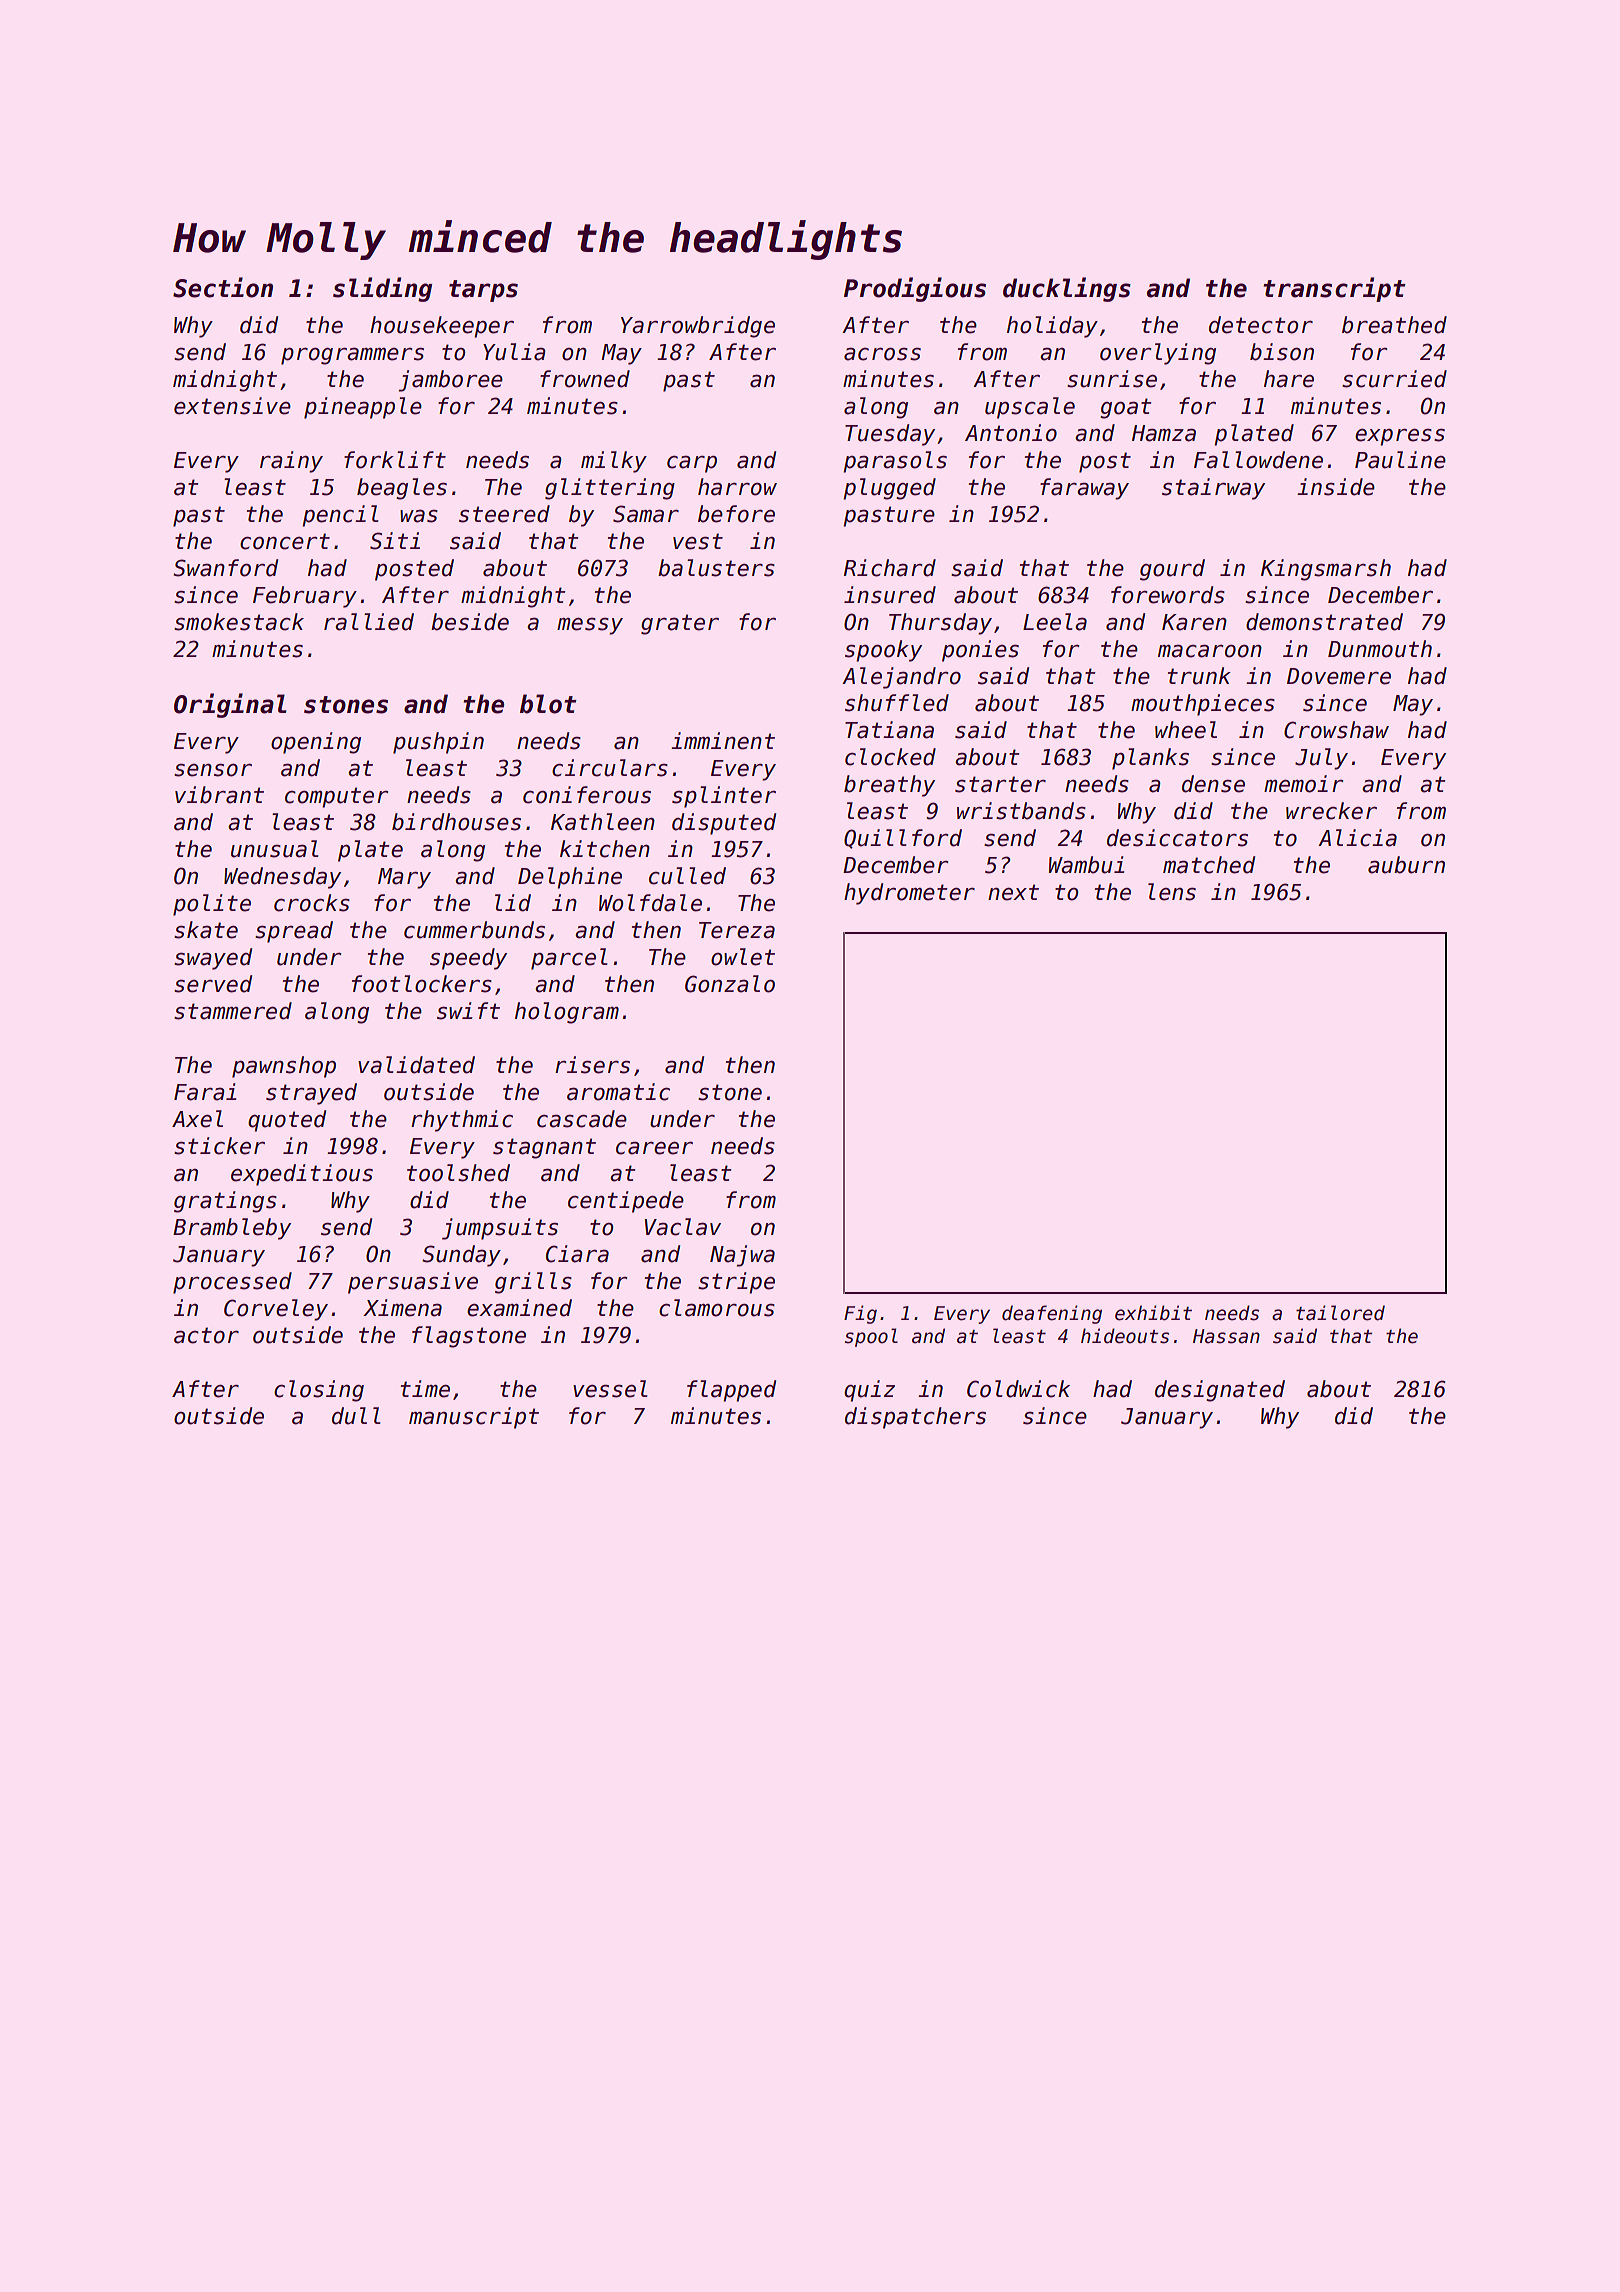 The image size is (1620, 2292). I want to click on Delphine, so click(570, 878).
